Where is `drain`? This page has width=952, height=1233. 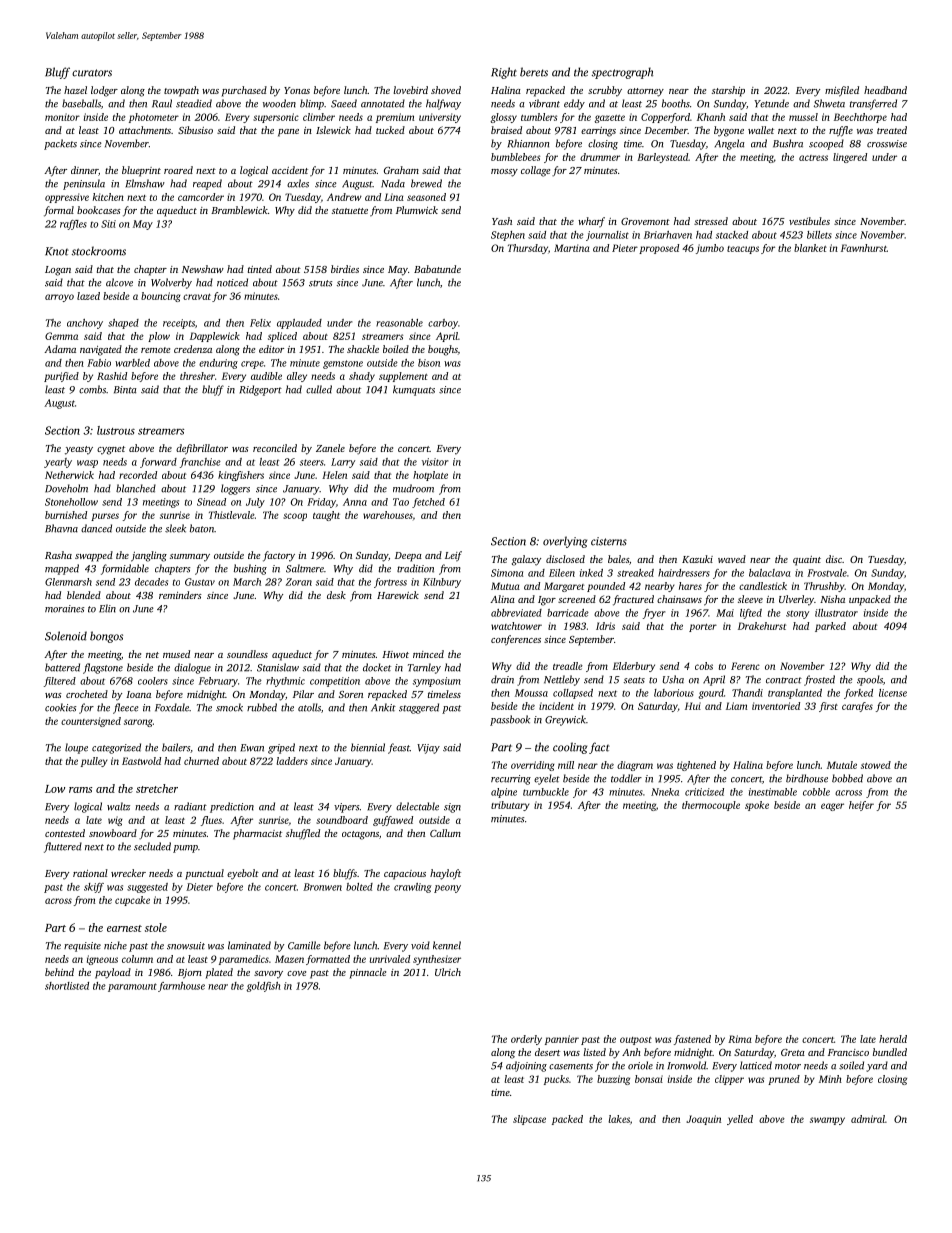 drain is located at coordinates (502, 679).
